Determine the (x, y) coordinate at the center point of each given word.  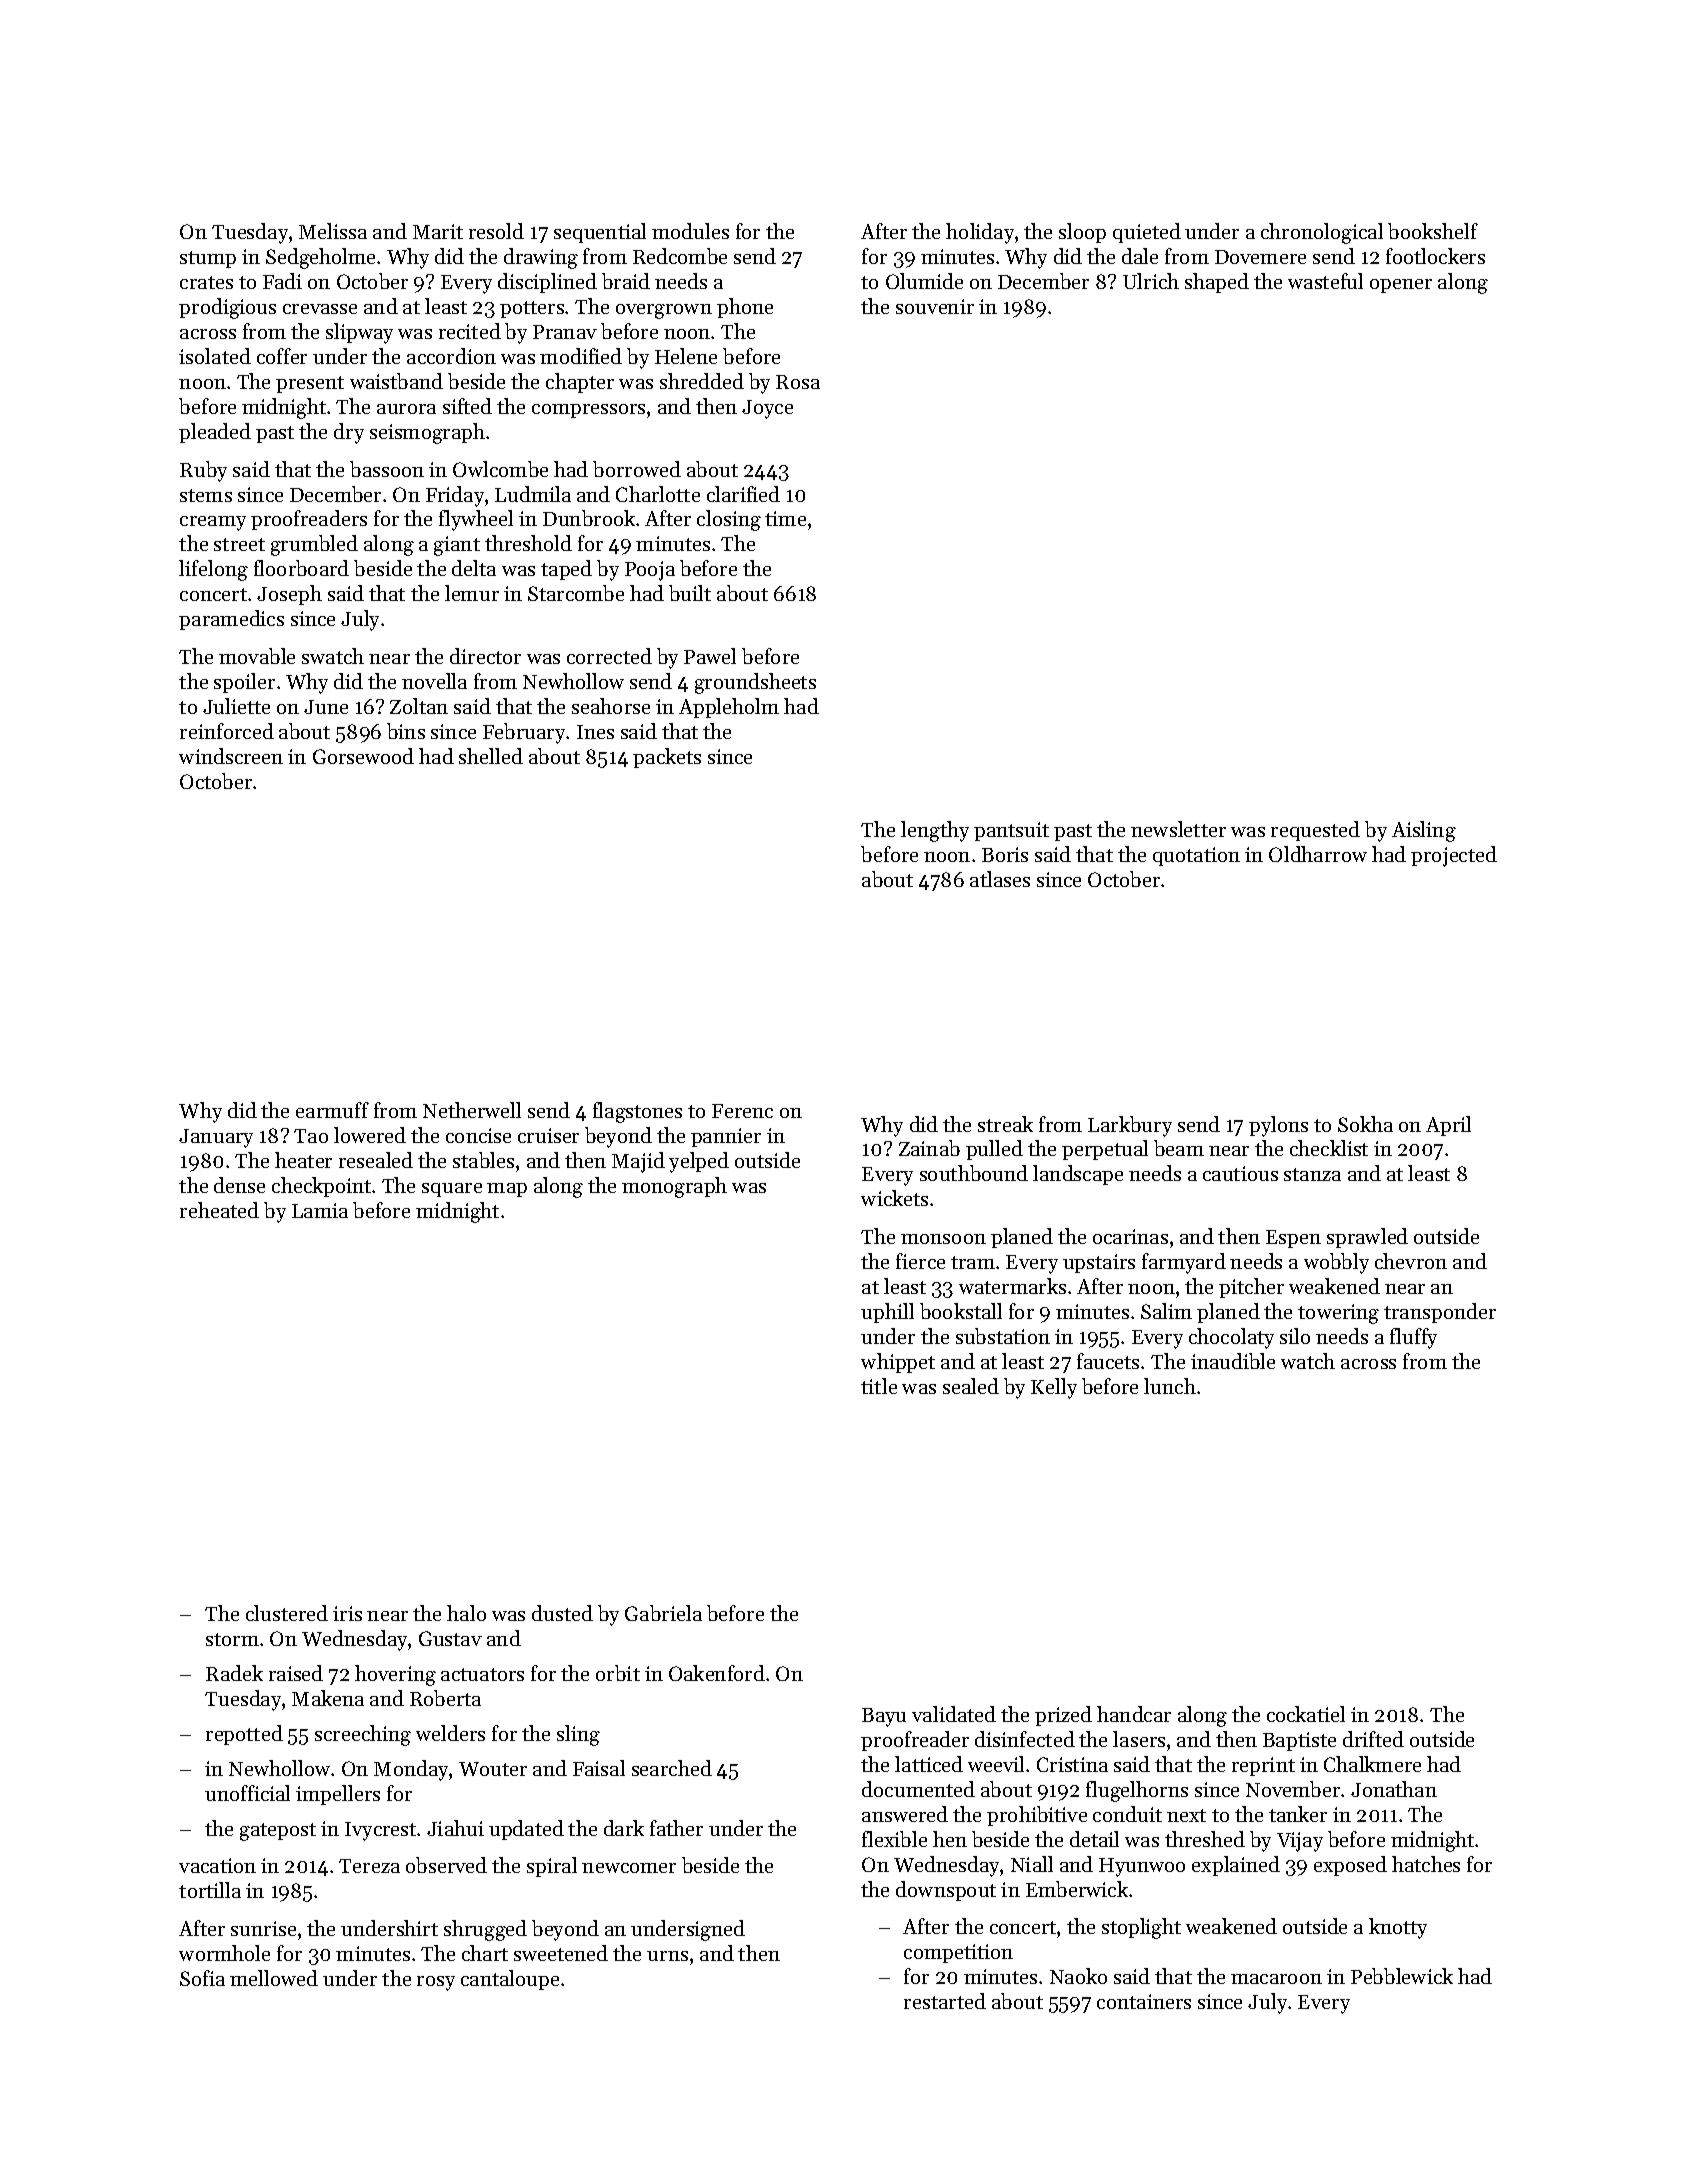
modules (690, 231)
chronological (1322, 233)
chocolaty (1231, 1338)
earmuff (332, 1110)
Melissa (333, 231)
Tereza (369, 1866)
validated (954, 1714)
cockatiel (1306, 1714)
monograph (674, 1187)
